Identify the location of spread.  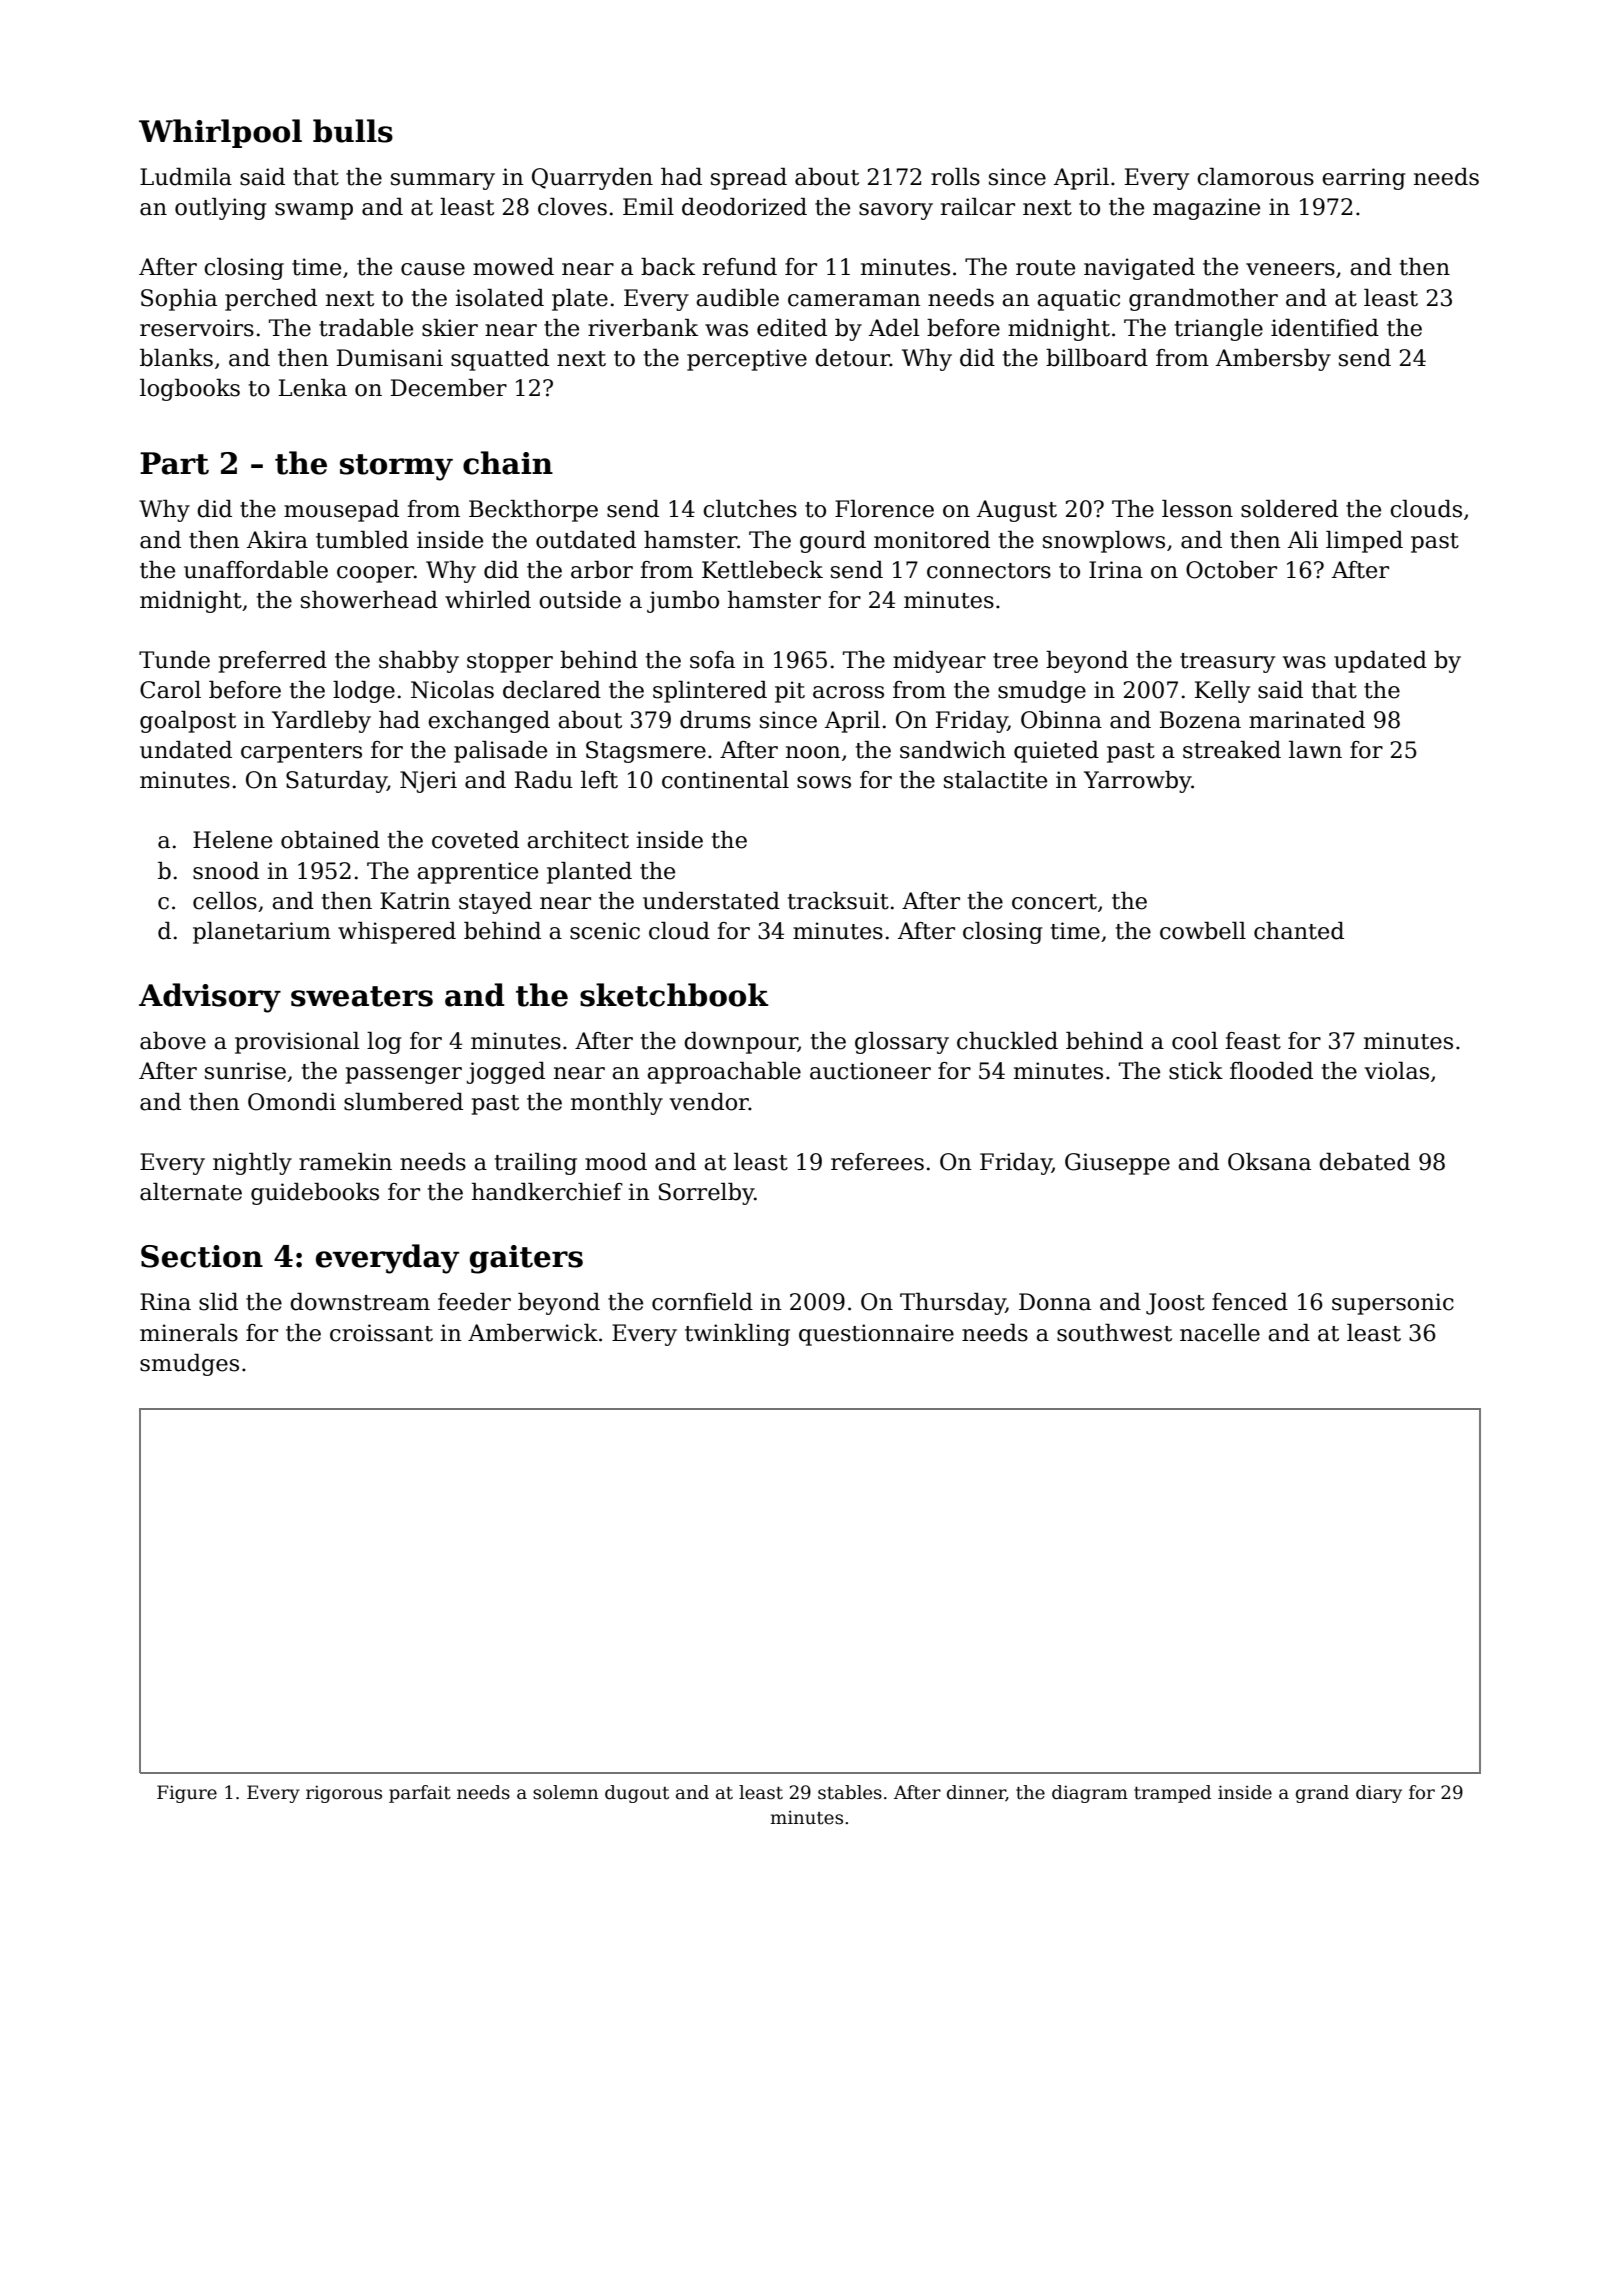
(749, 179).
